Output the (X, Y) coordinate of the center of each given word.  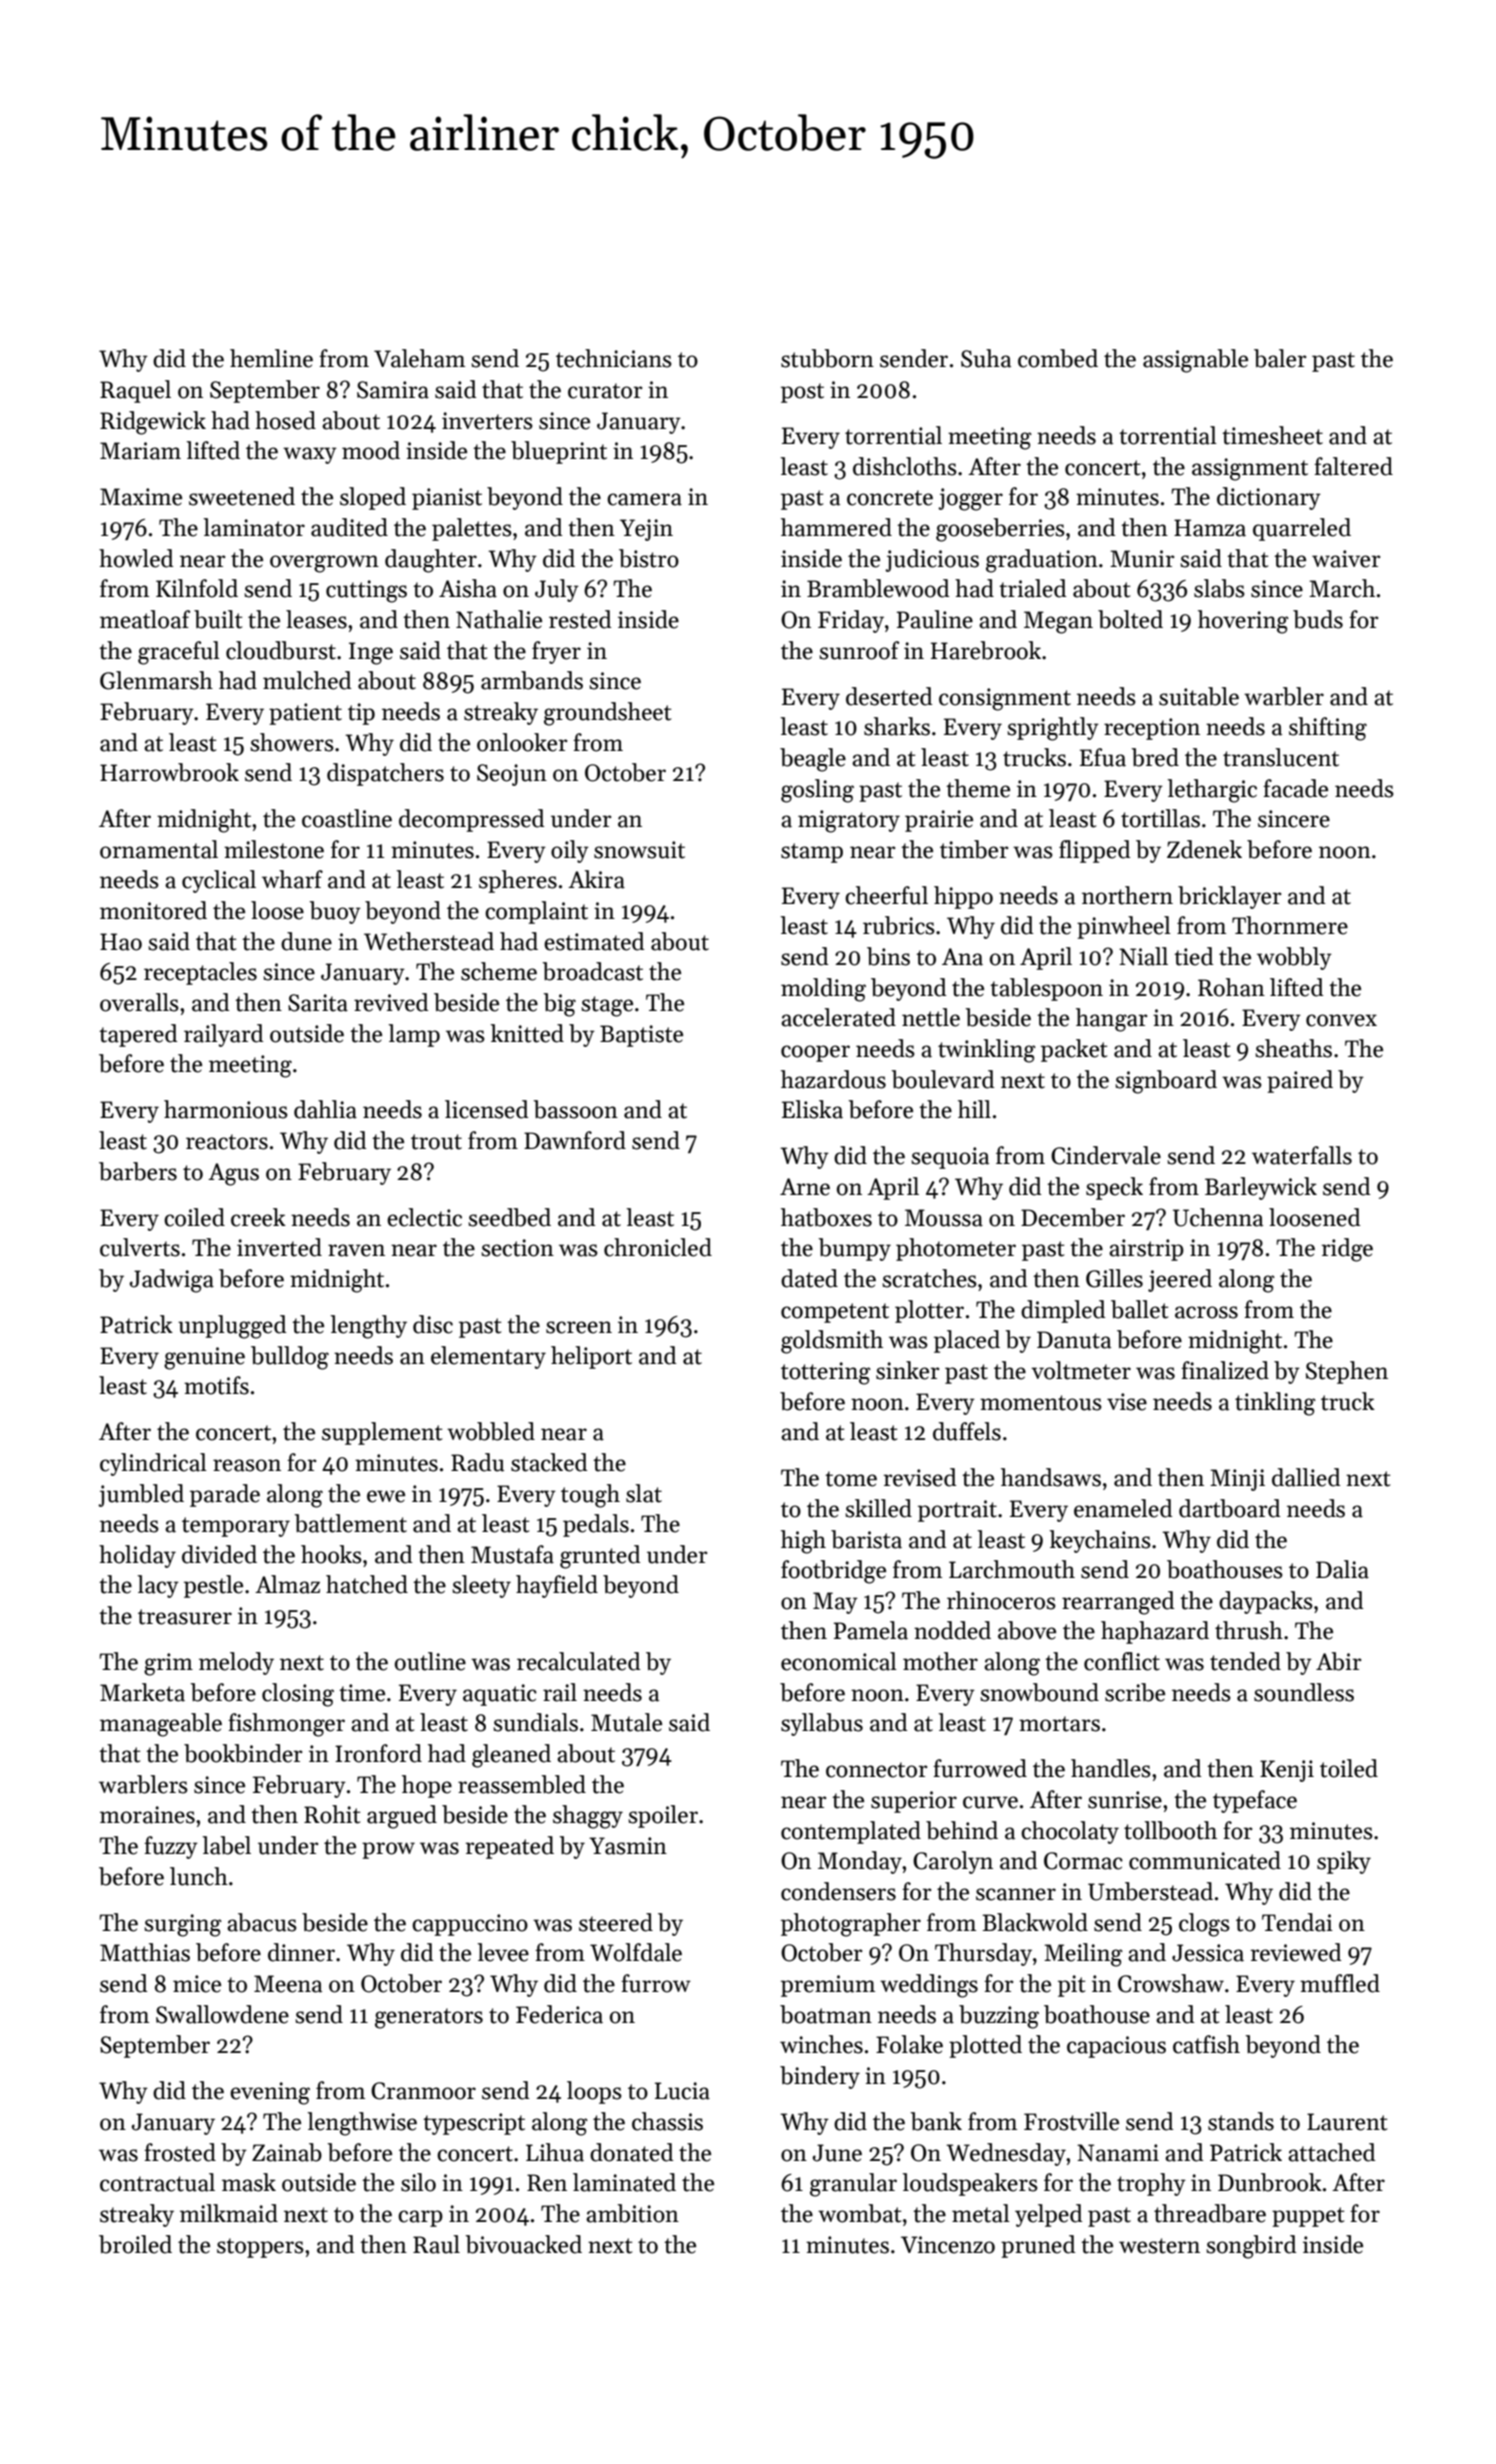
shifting (1328, 729)
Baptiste (641, 1036)
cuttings (366, 591)
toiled (1349, 1768)
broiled (135, 2244)
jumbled (141, 1495)
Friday (851, 621)
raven (356, 1250)
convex (1341, 1020)
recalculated (578, 1661)
